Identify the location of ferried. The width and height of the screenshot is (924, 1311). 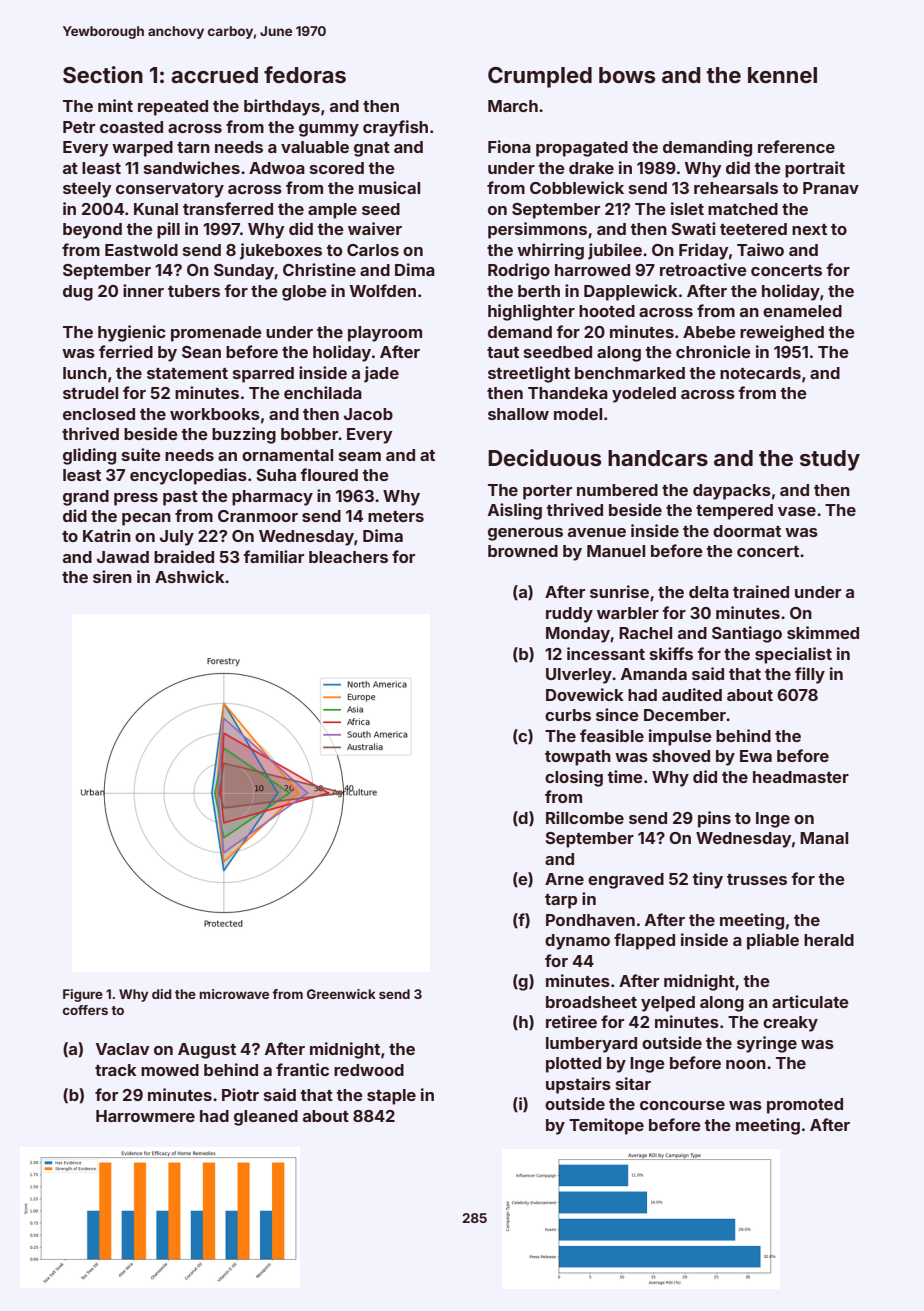
(126, 351).
